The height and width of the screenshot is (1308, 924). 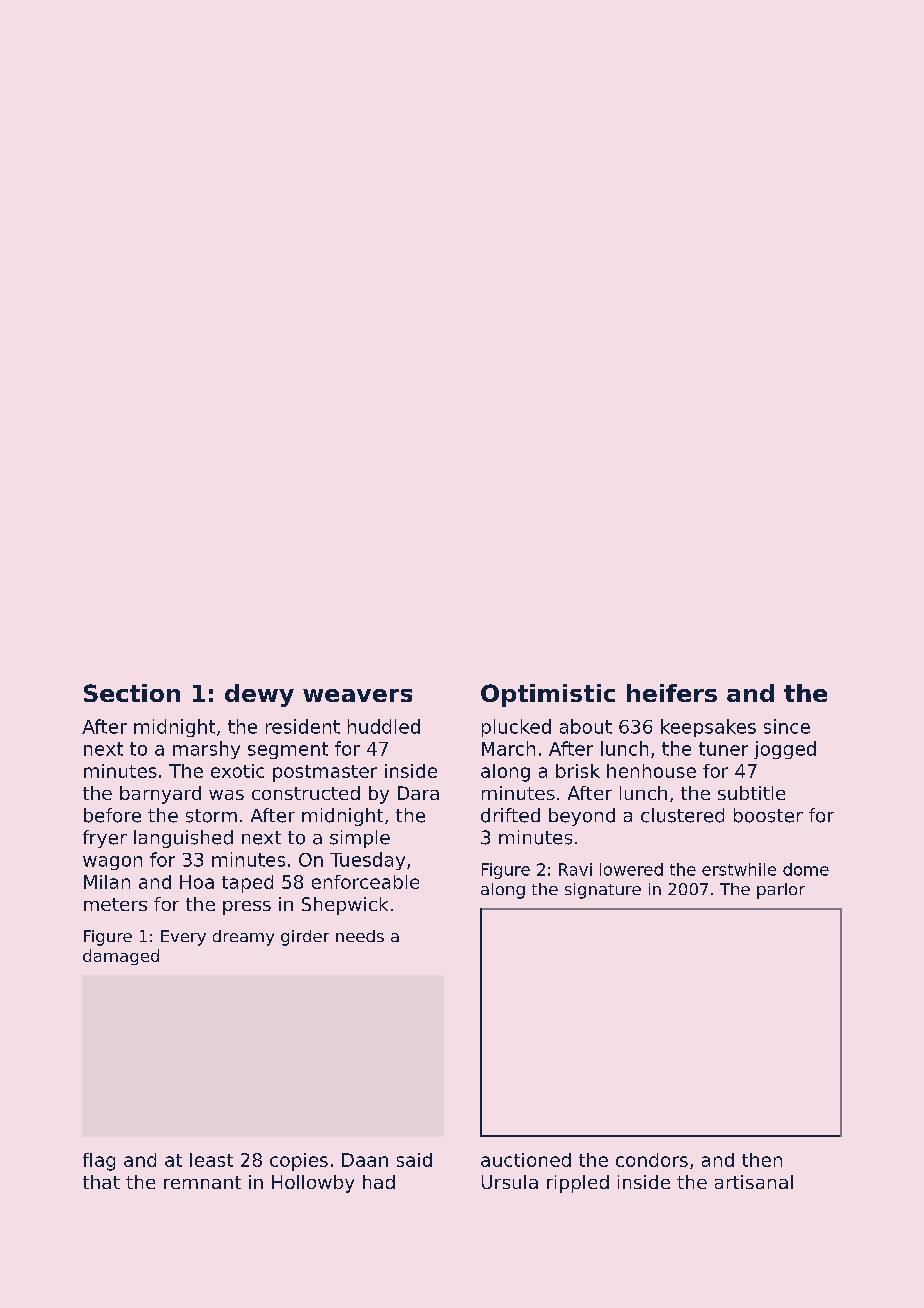 I want to click on parlor, so click(x=781, y=891).
